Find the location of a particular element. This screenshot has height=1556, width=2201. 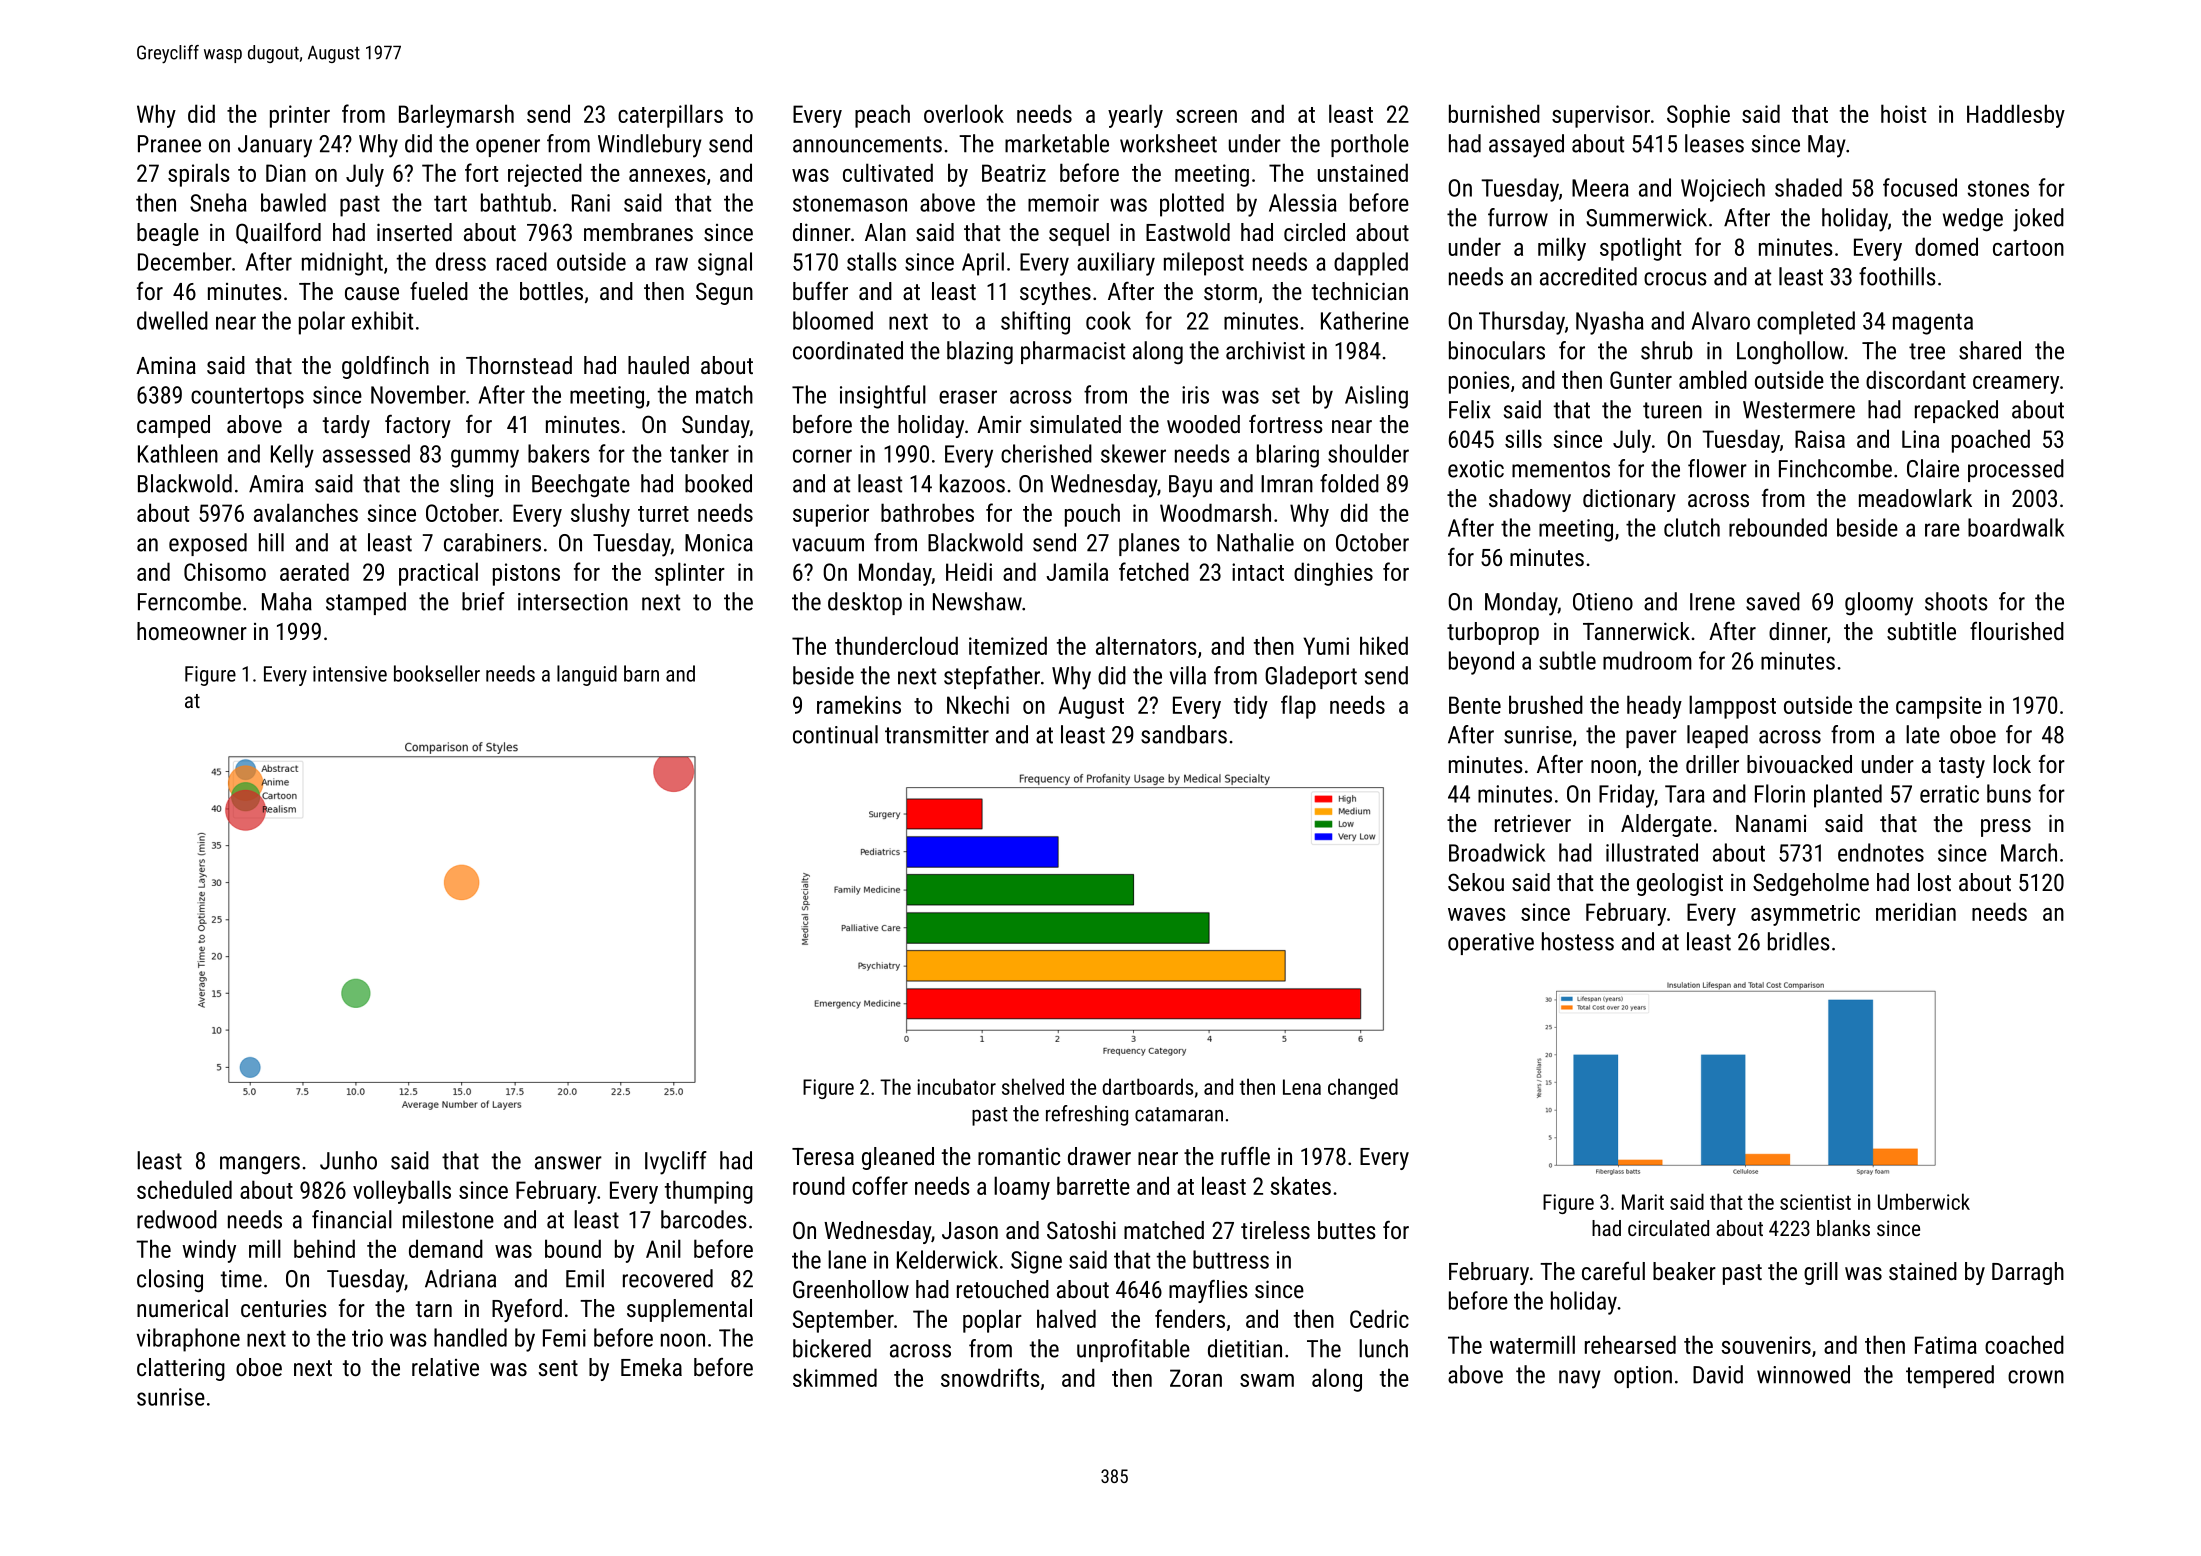

Barleymarsh is located at coordinates (456, 116).
